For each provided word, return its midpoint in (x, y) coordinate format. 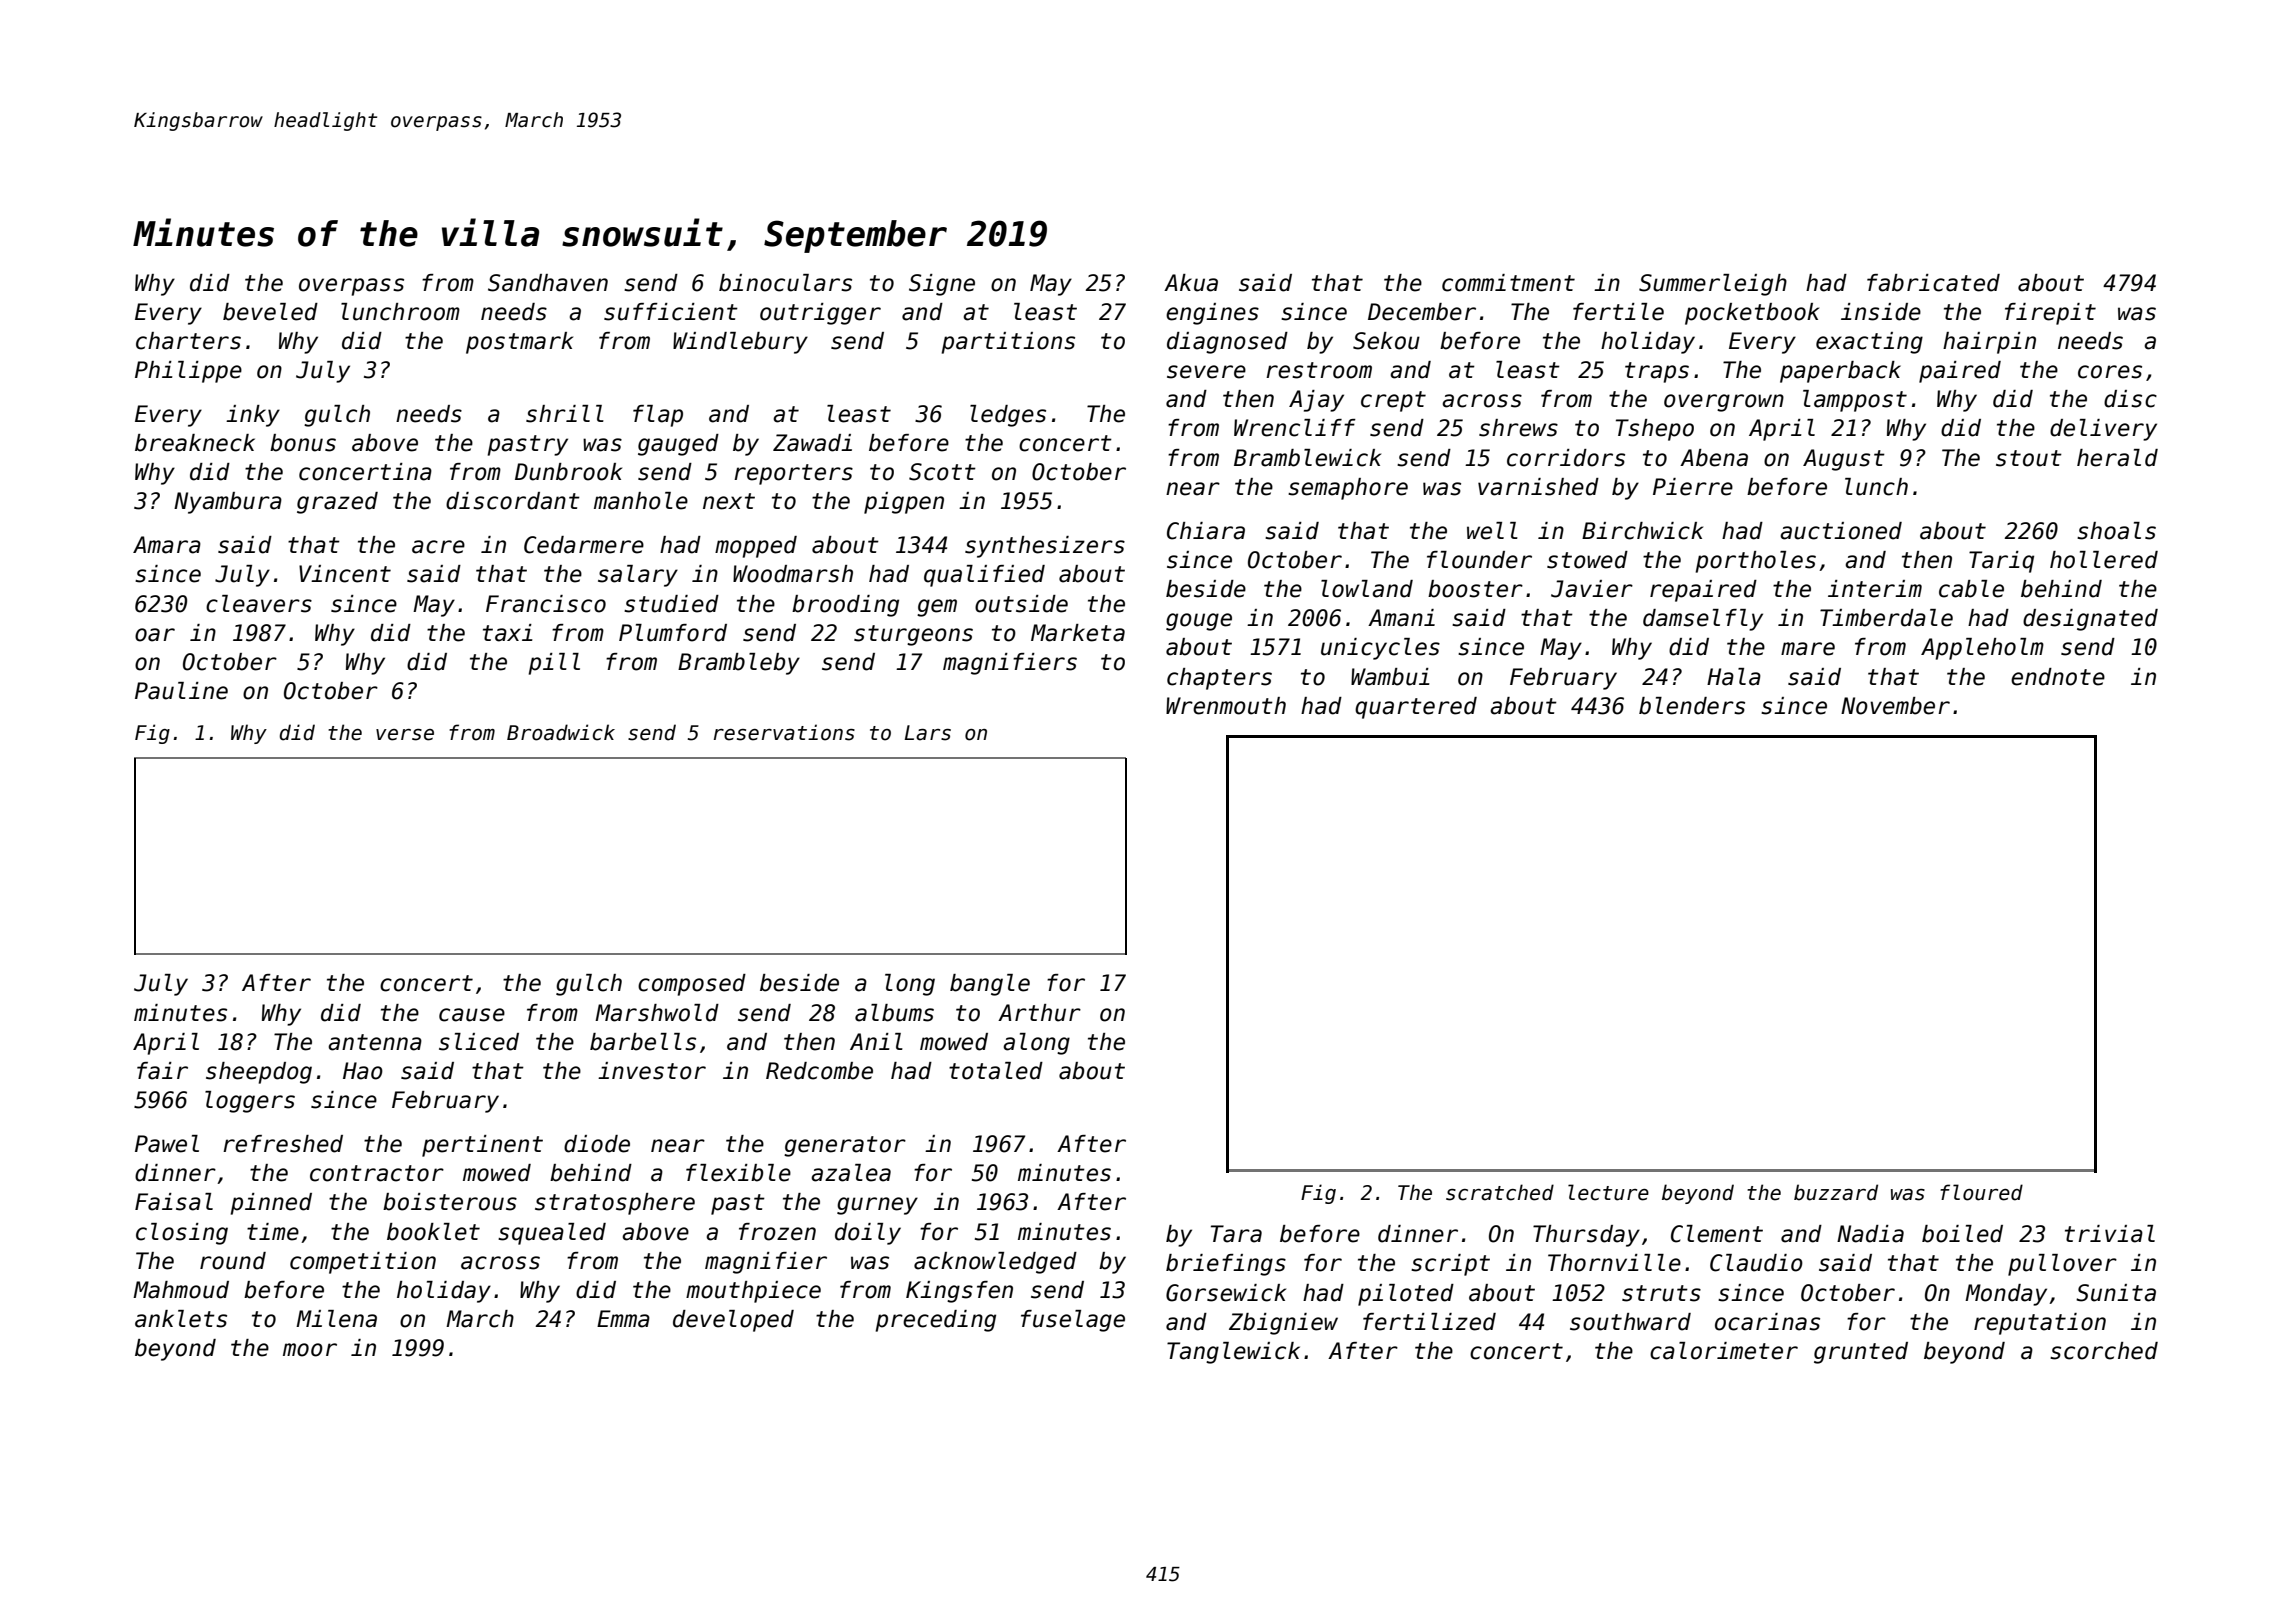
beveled (270, 312)
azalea (851, 1173)
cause (472, 1015)
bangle (990, 985)
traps (1657, 372)
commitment (1508, 283)
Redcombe (819, 1071)
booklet (433, 1232)
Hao (363, 1071)
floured (1981, 1192)
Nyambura (228, 503)
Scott (942, 472)
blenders (1692, 706)
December (1422, 312)
